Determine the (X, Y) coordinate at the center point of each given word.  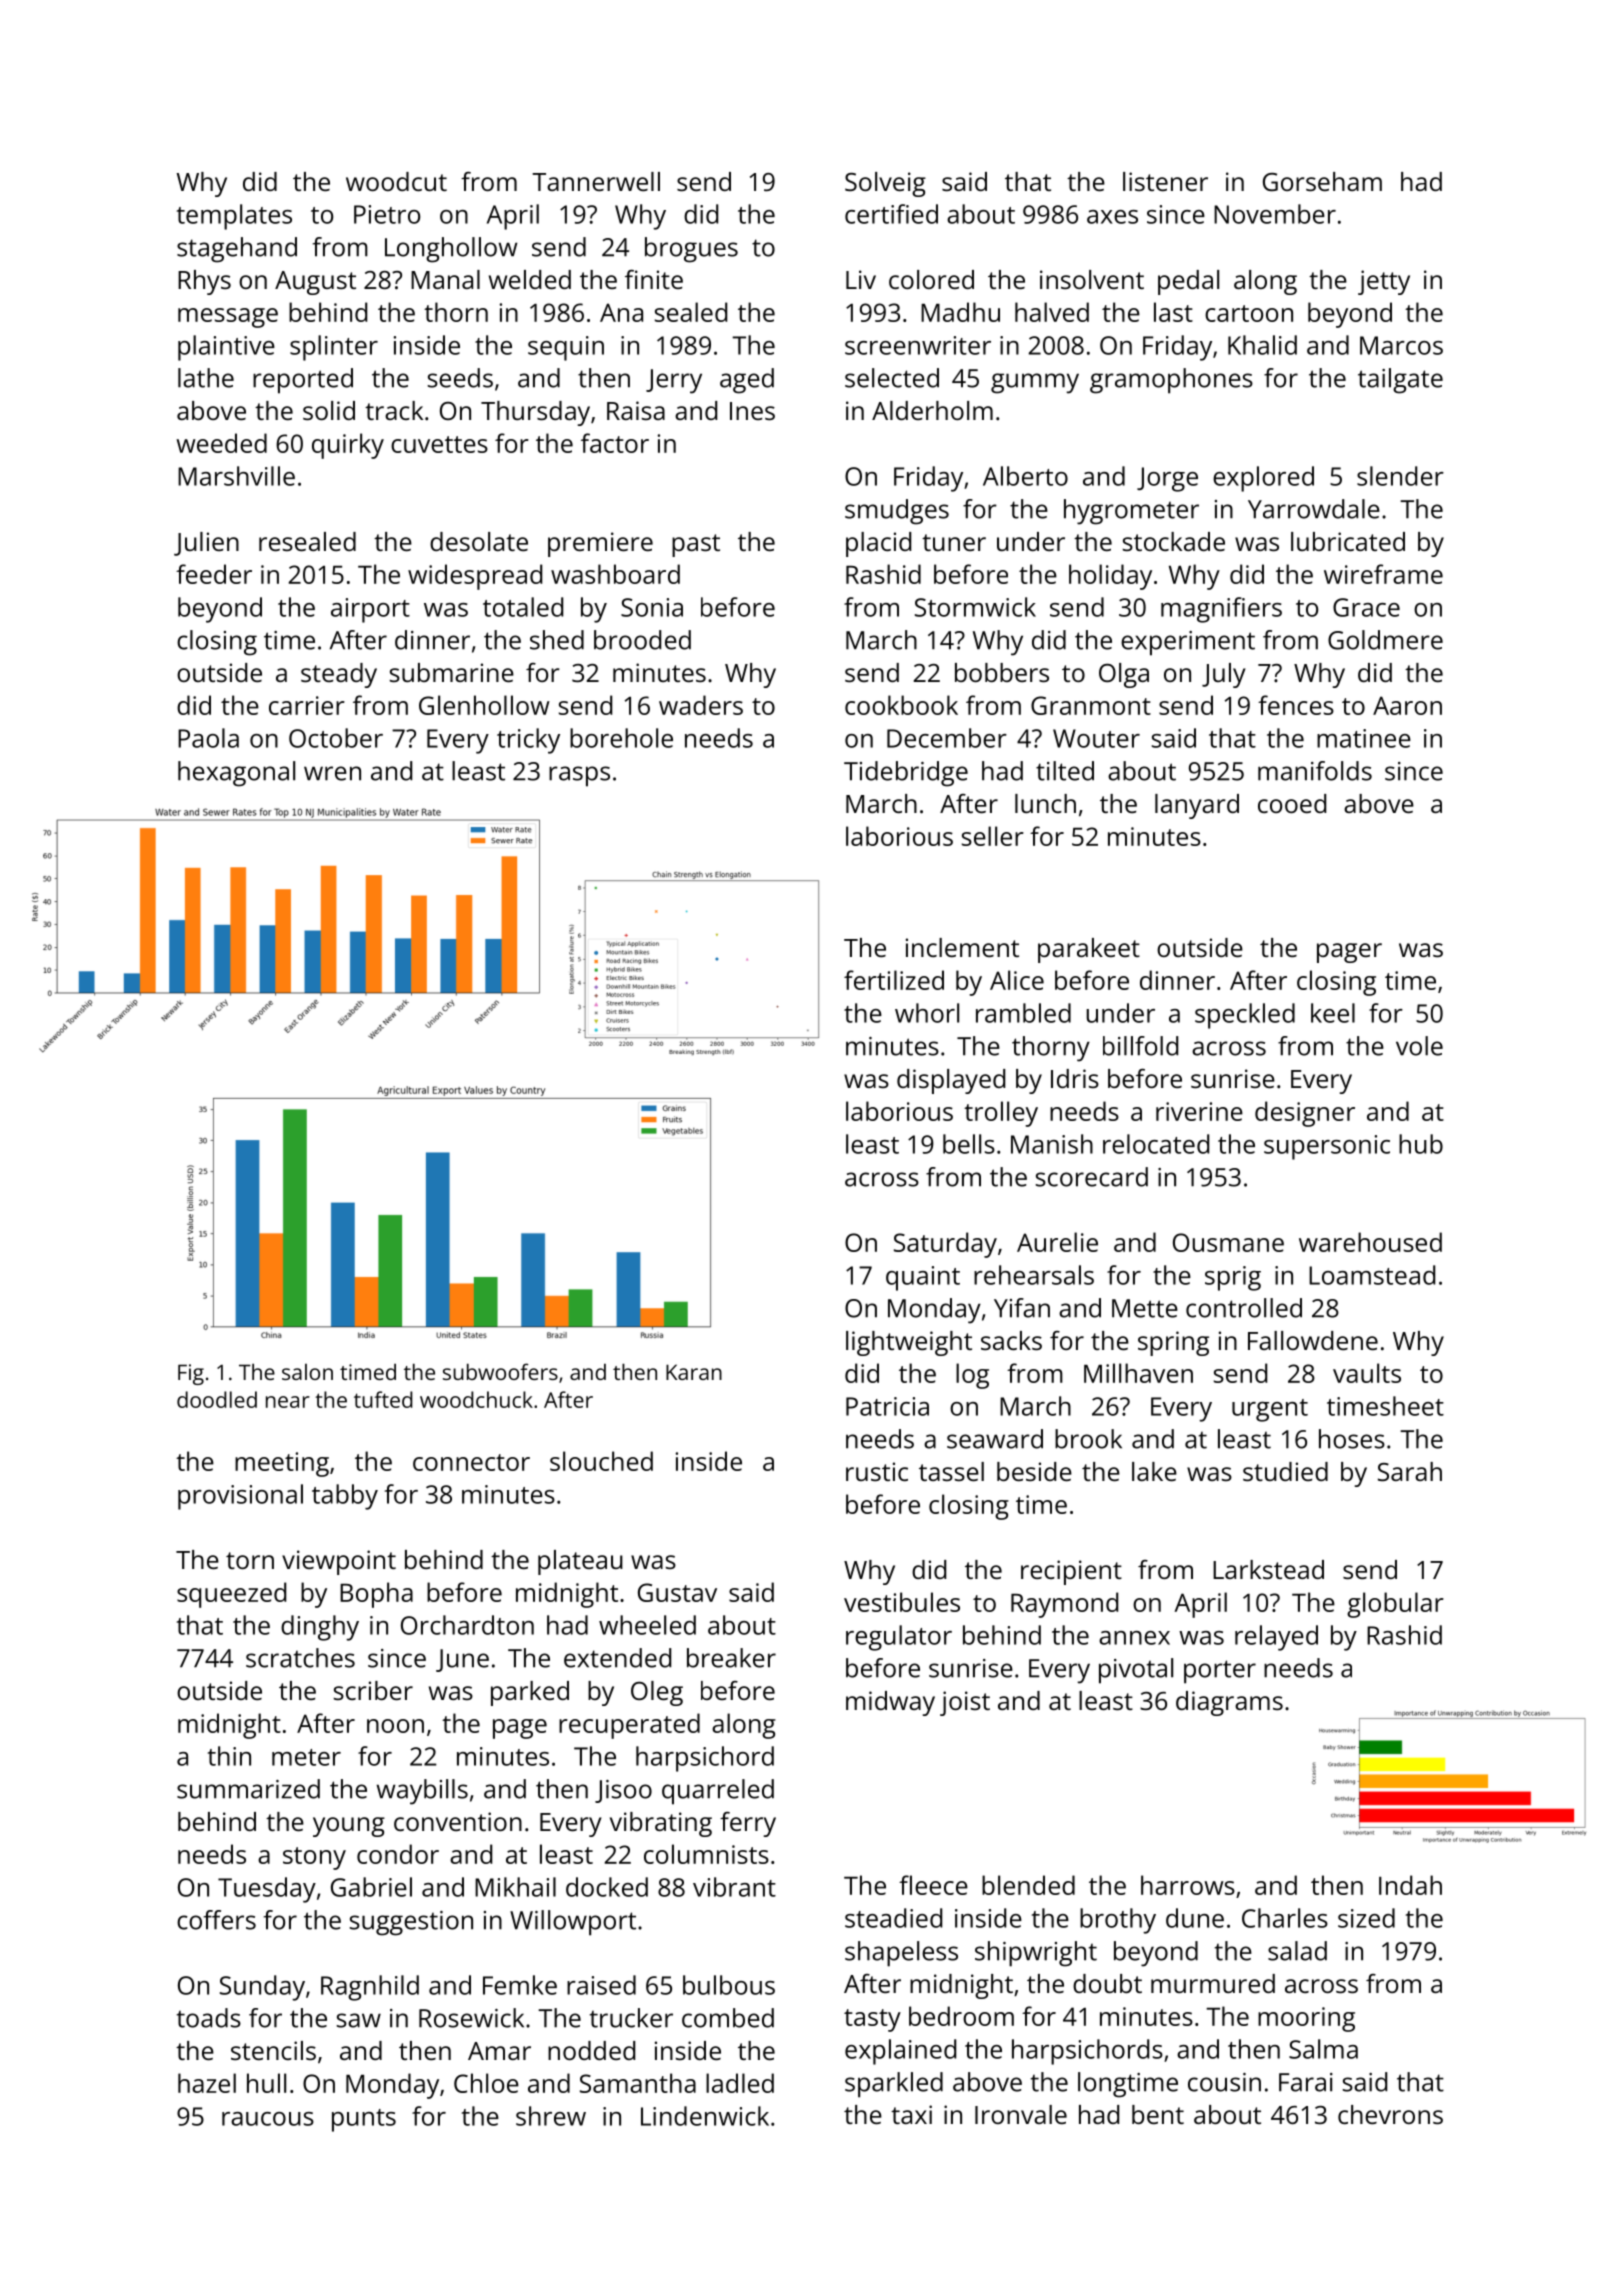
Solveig (885, 184)
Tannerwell (596, 181)
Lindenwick (705, 2116)
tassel (951, 1471)
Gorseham (1322, 181)
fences (1296, 705)
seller (993, 836)
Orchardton (467, 1625)
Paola (208, 738)
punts (364, 2120)
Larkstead (1268, 1569)
